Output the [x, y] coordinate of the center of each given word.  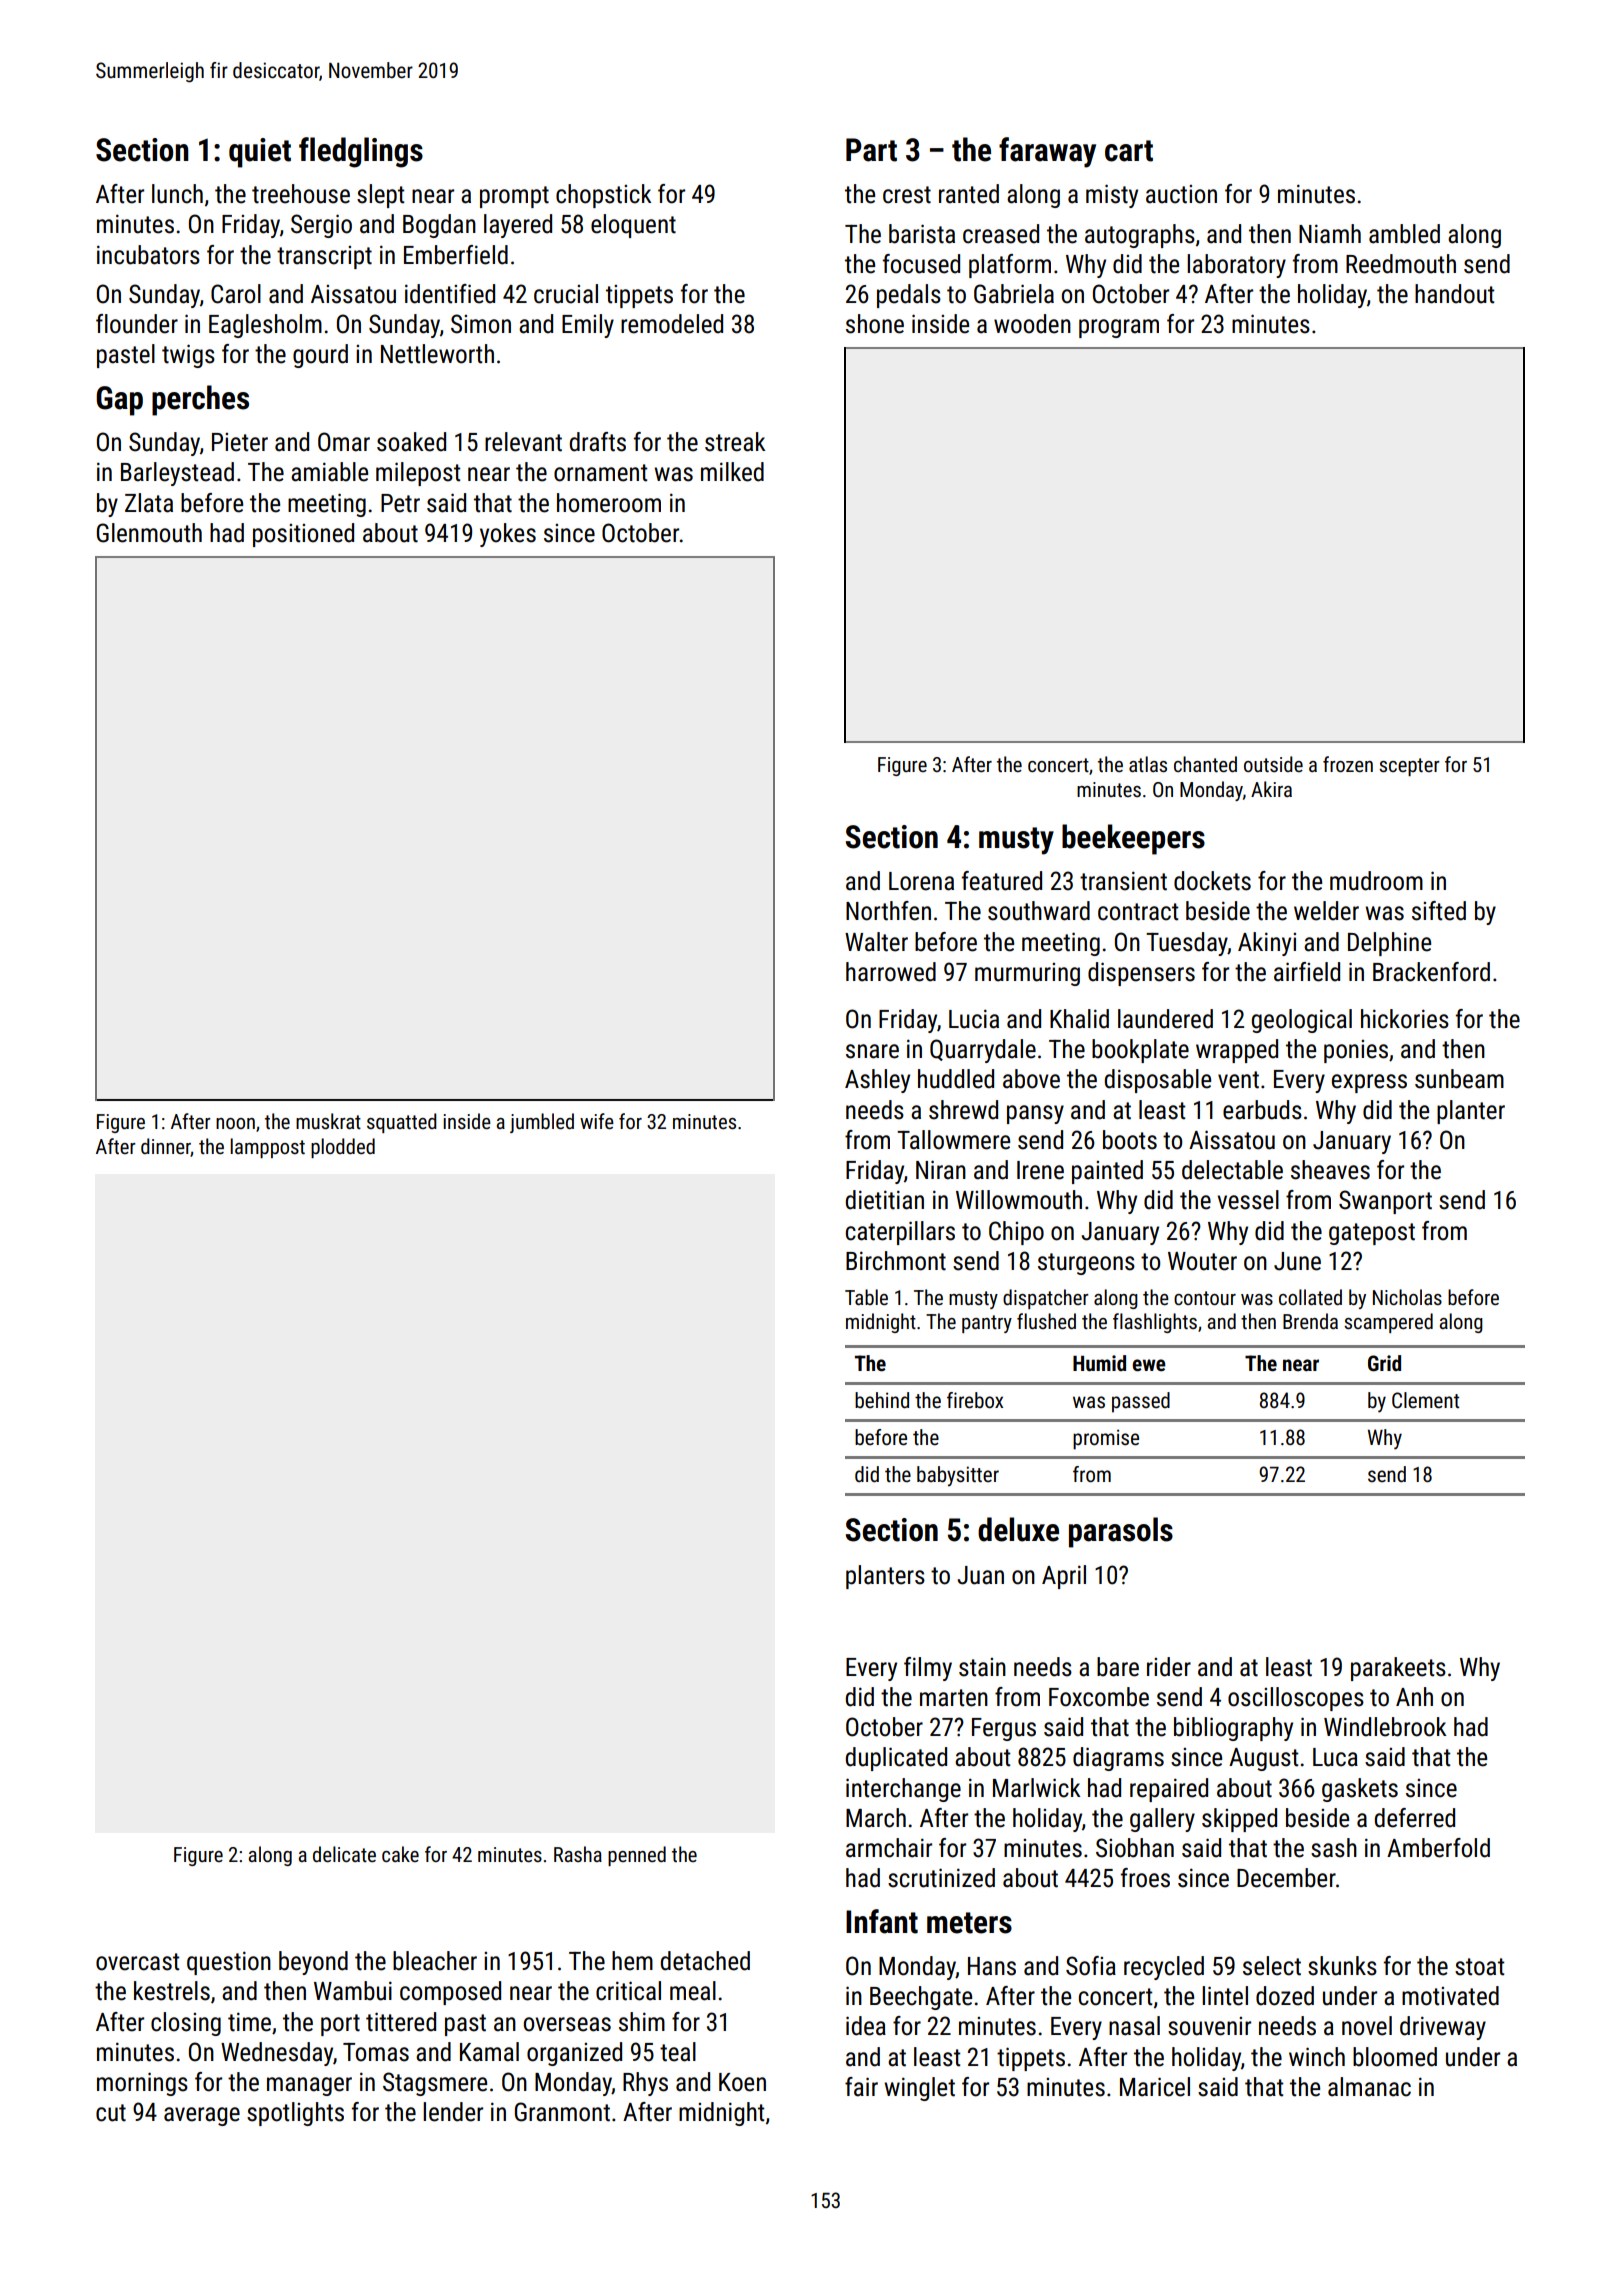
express [1369, 1083]
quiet [260, 153]
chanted [1205, 764]
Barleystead [177, 474]
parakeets [1398, 1669]
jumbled [542, 1123]
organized [574, 2054]
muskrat [328, 1121]
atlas [1148, 764]
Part [871, 150]
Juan [980, 1575]
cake [400, 1854]
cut [111, 2113]
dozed [1285, 1996]
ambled [1404, 234]
